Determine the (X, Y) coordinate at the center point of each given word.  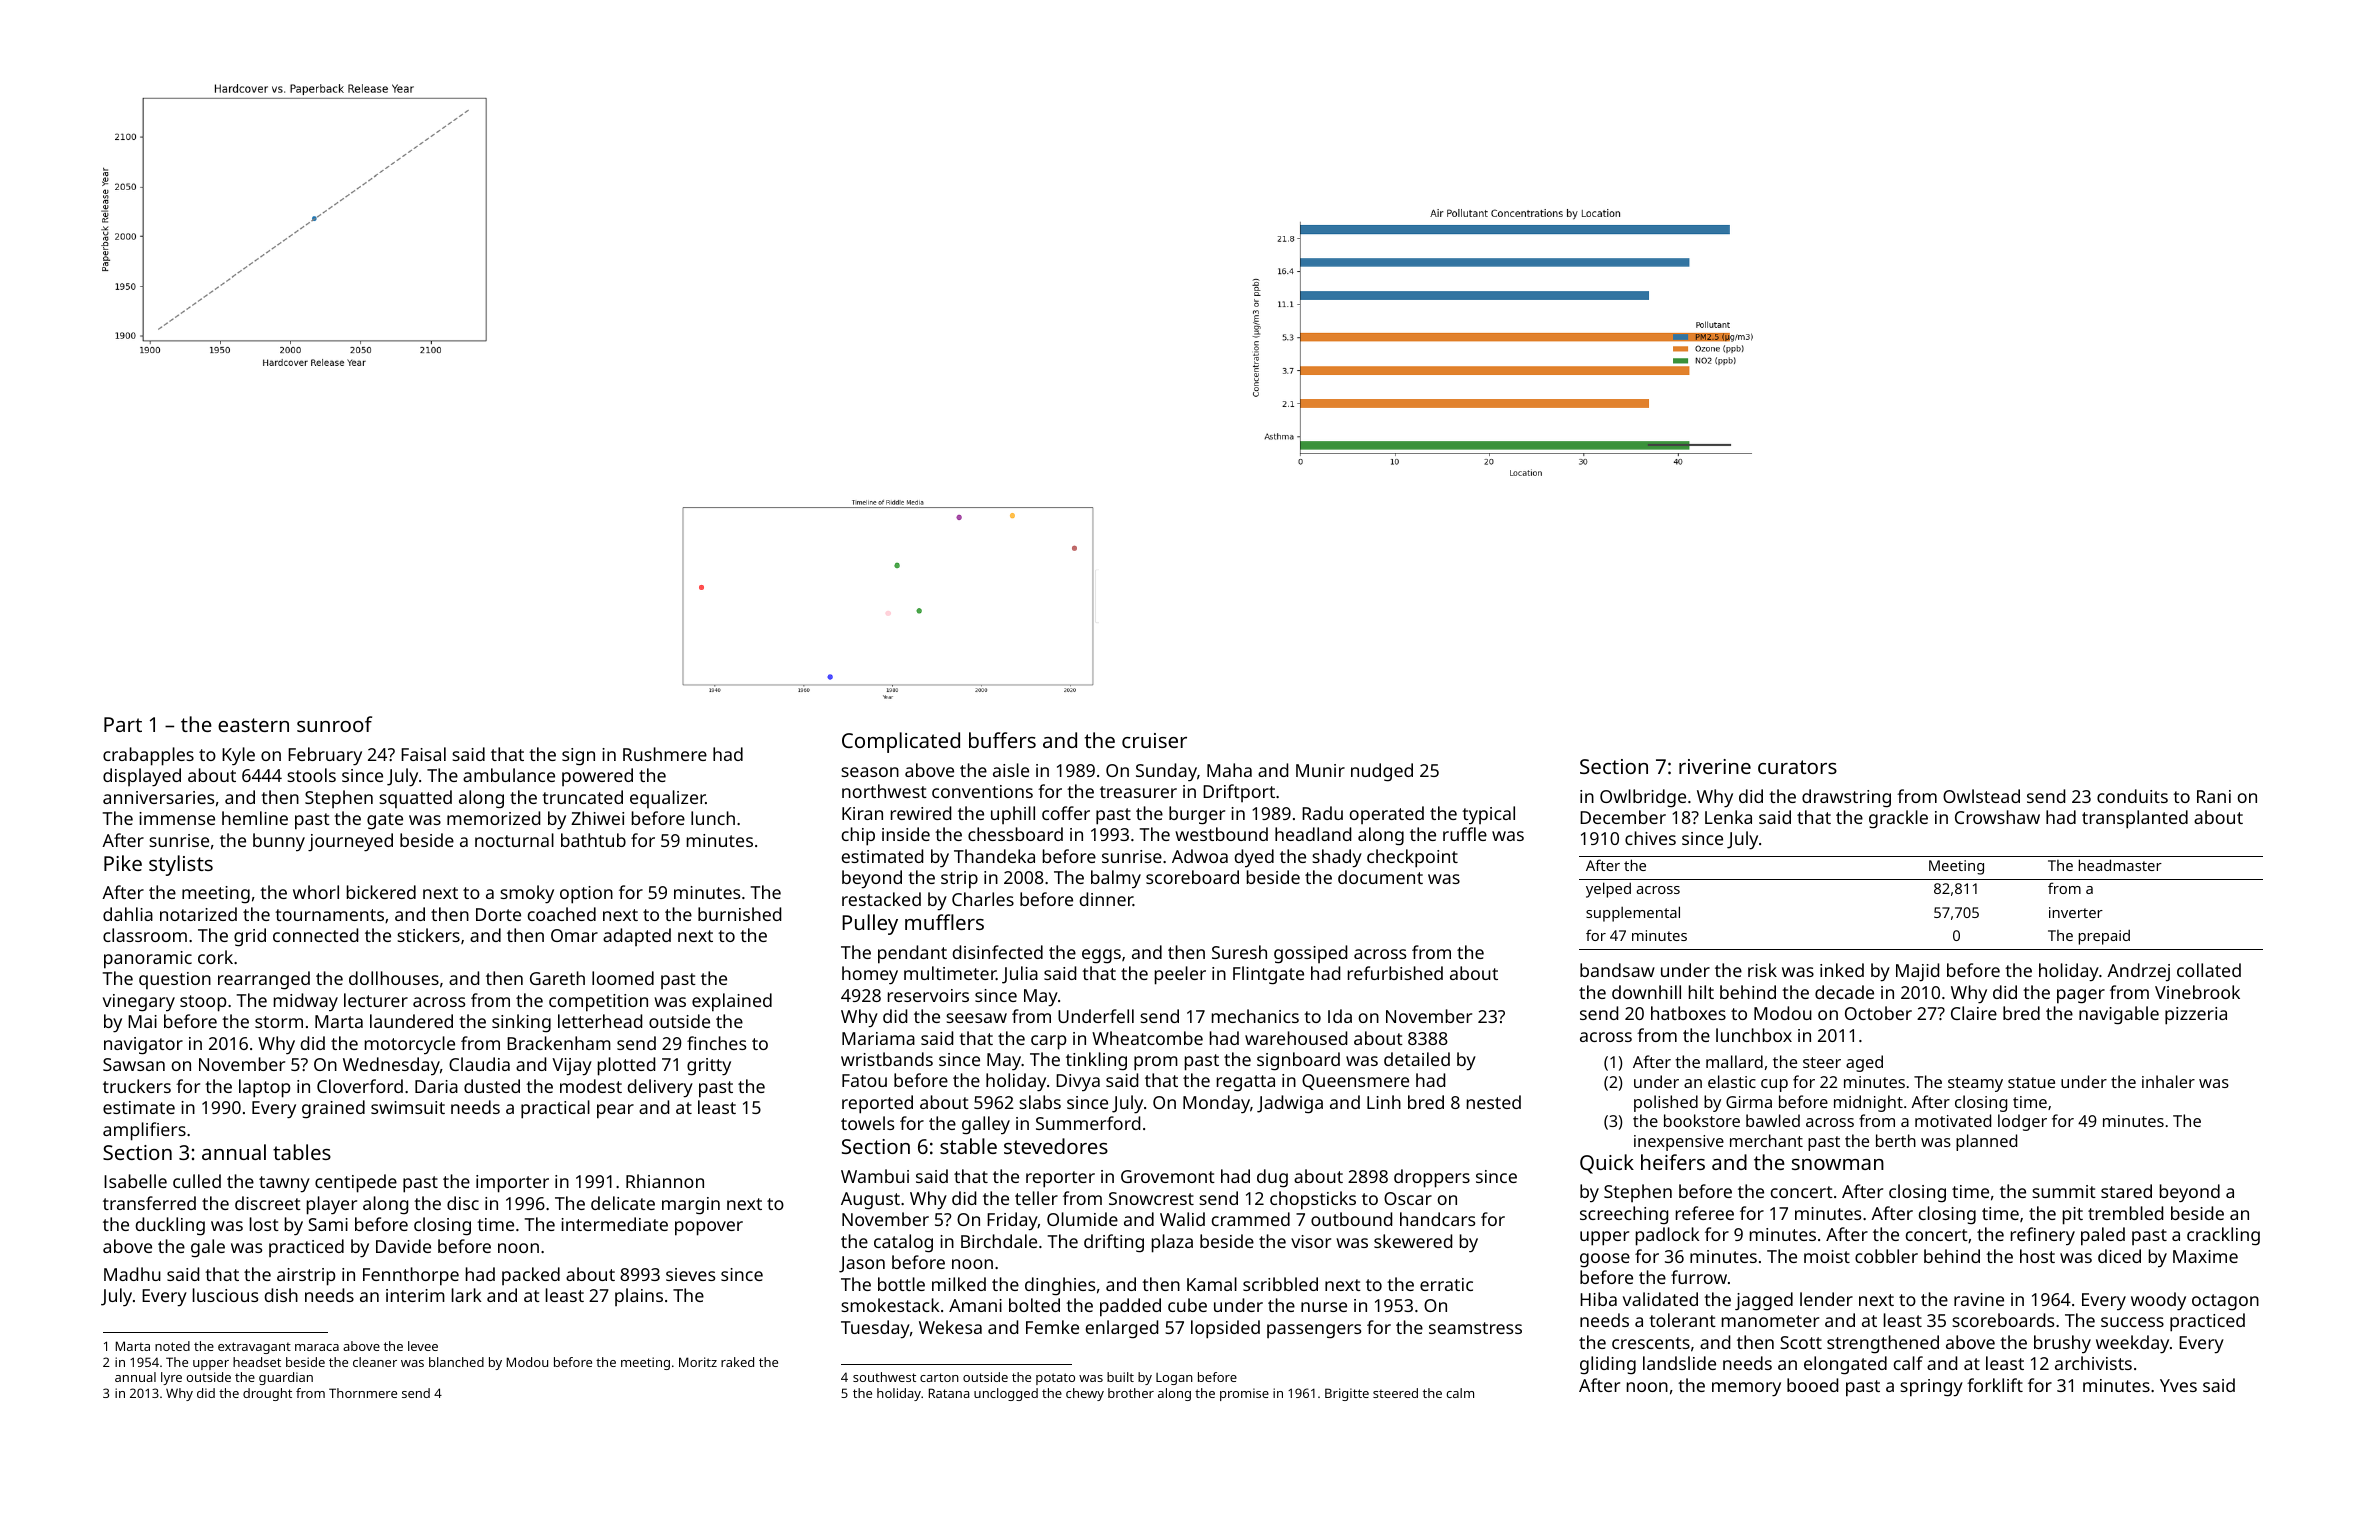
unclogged (1006, 1394)
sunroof (334, 724)
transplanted (2135, 819)
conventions (982, 791)
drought (267, 1394)
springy (1931, 1388)
